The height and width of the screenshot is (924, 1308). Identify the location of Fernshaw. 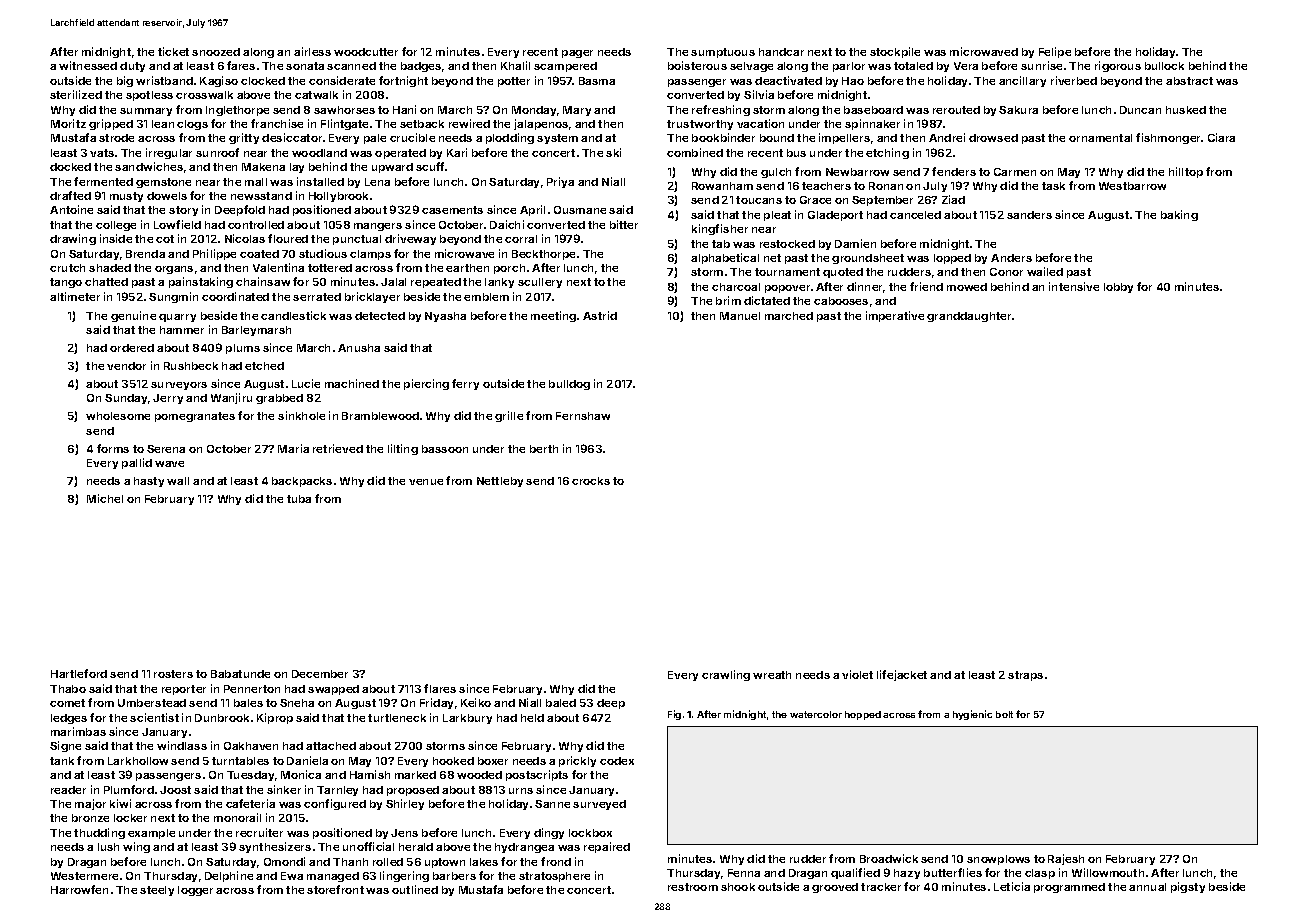
(583, 416).
